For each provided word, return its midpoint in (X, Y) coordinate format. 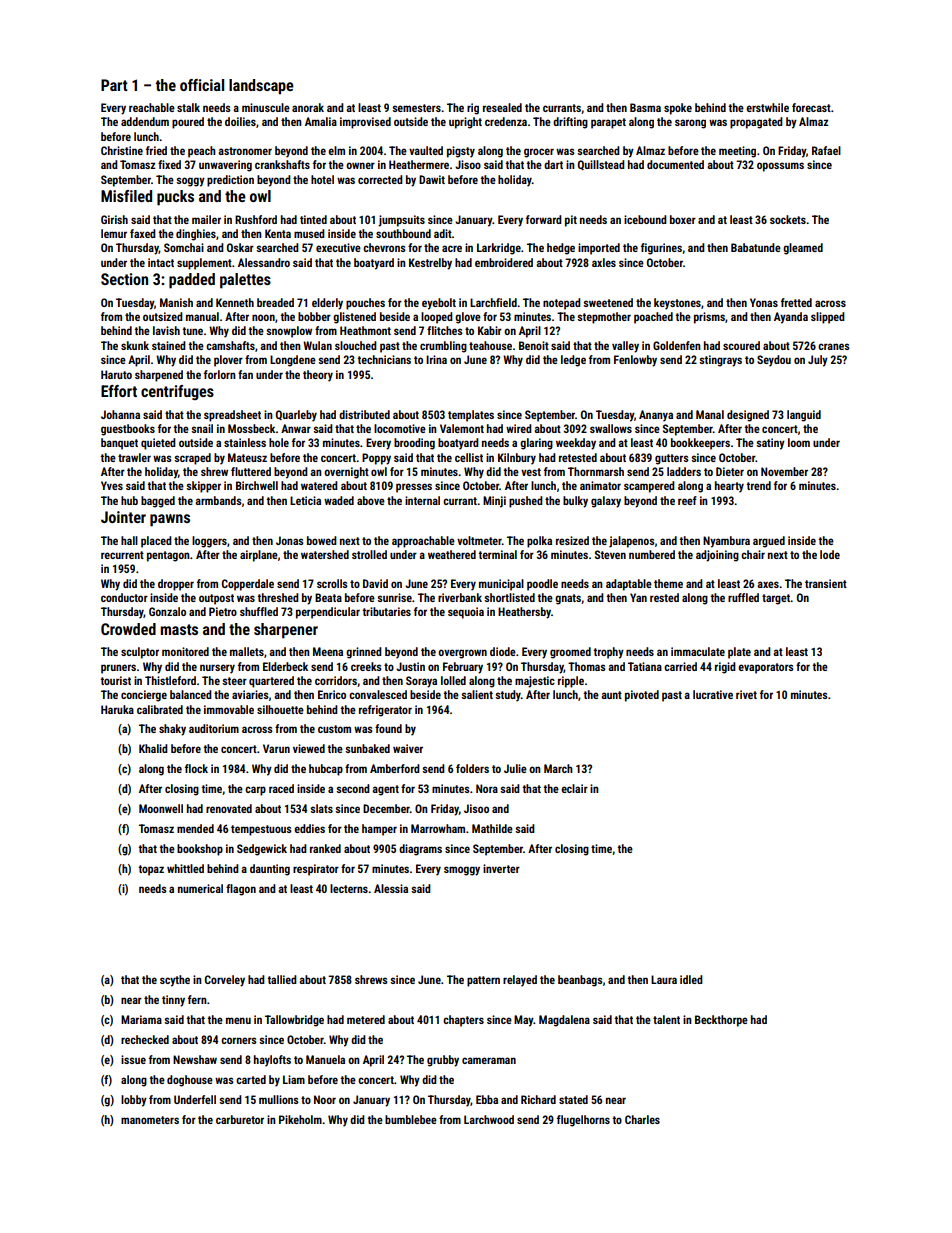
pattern (483, 981)
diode (503, 651)
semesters (416, 108)
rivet (746, 694)
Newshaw (195, 1059)
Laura (664, 979)
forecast (811, 107)
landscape (261, 87)
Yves (112, 485)
